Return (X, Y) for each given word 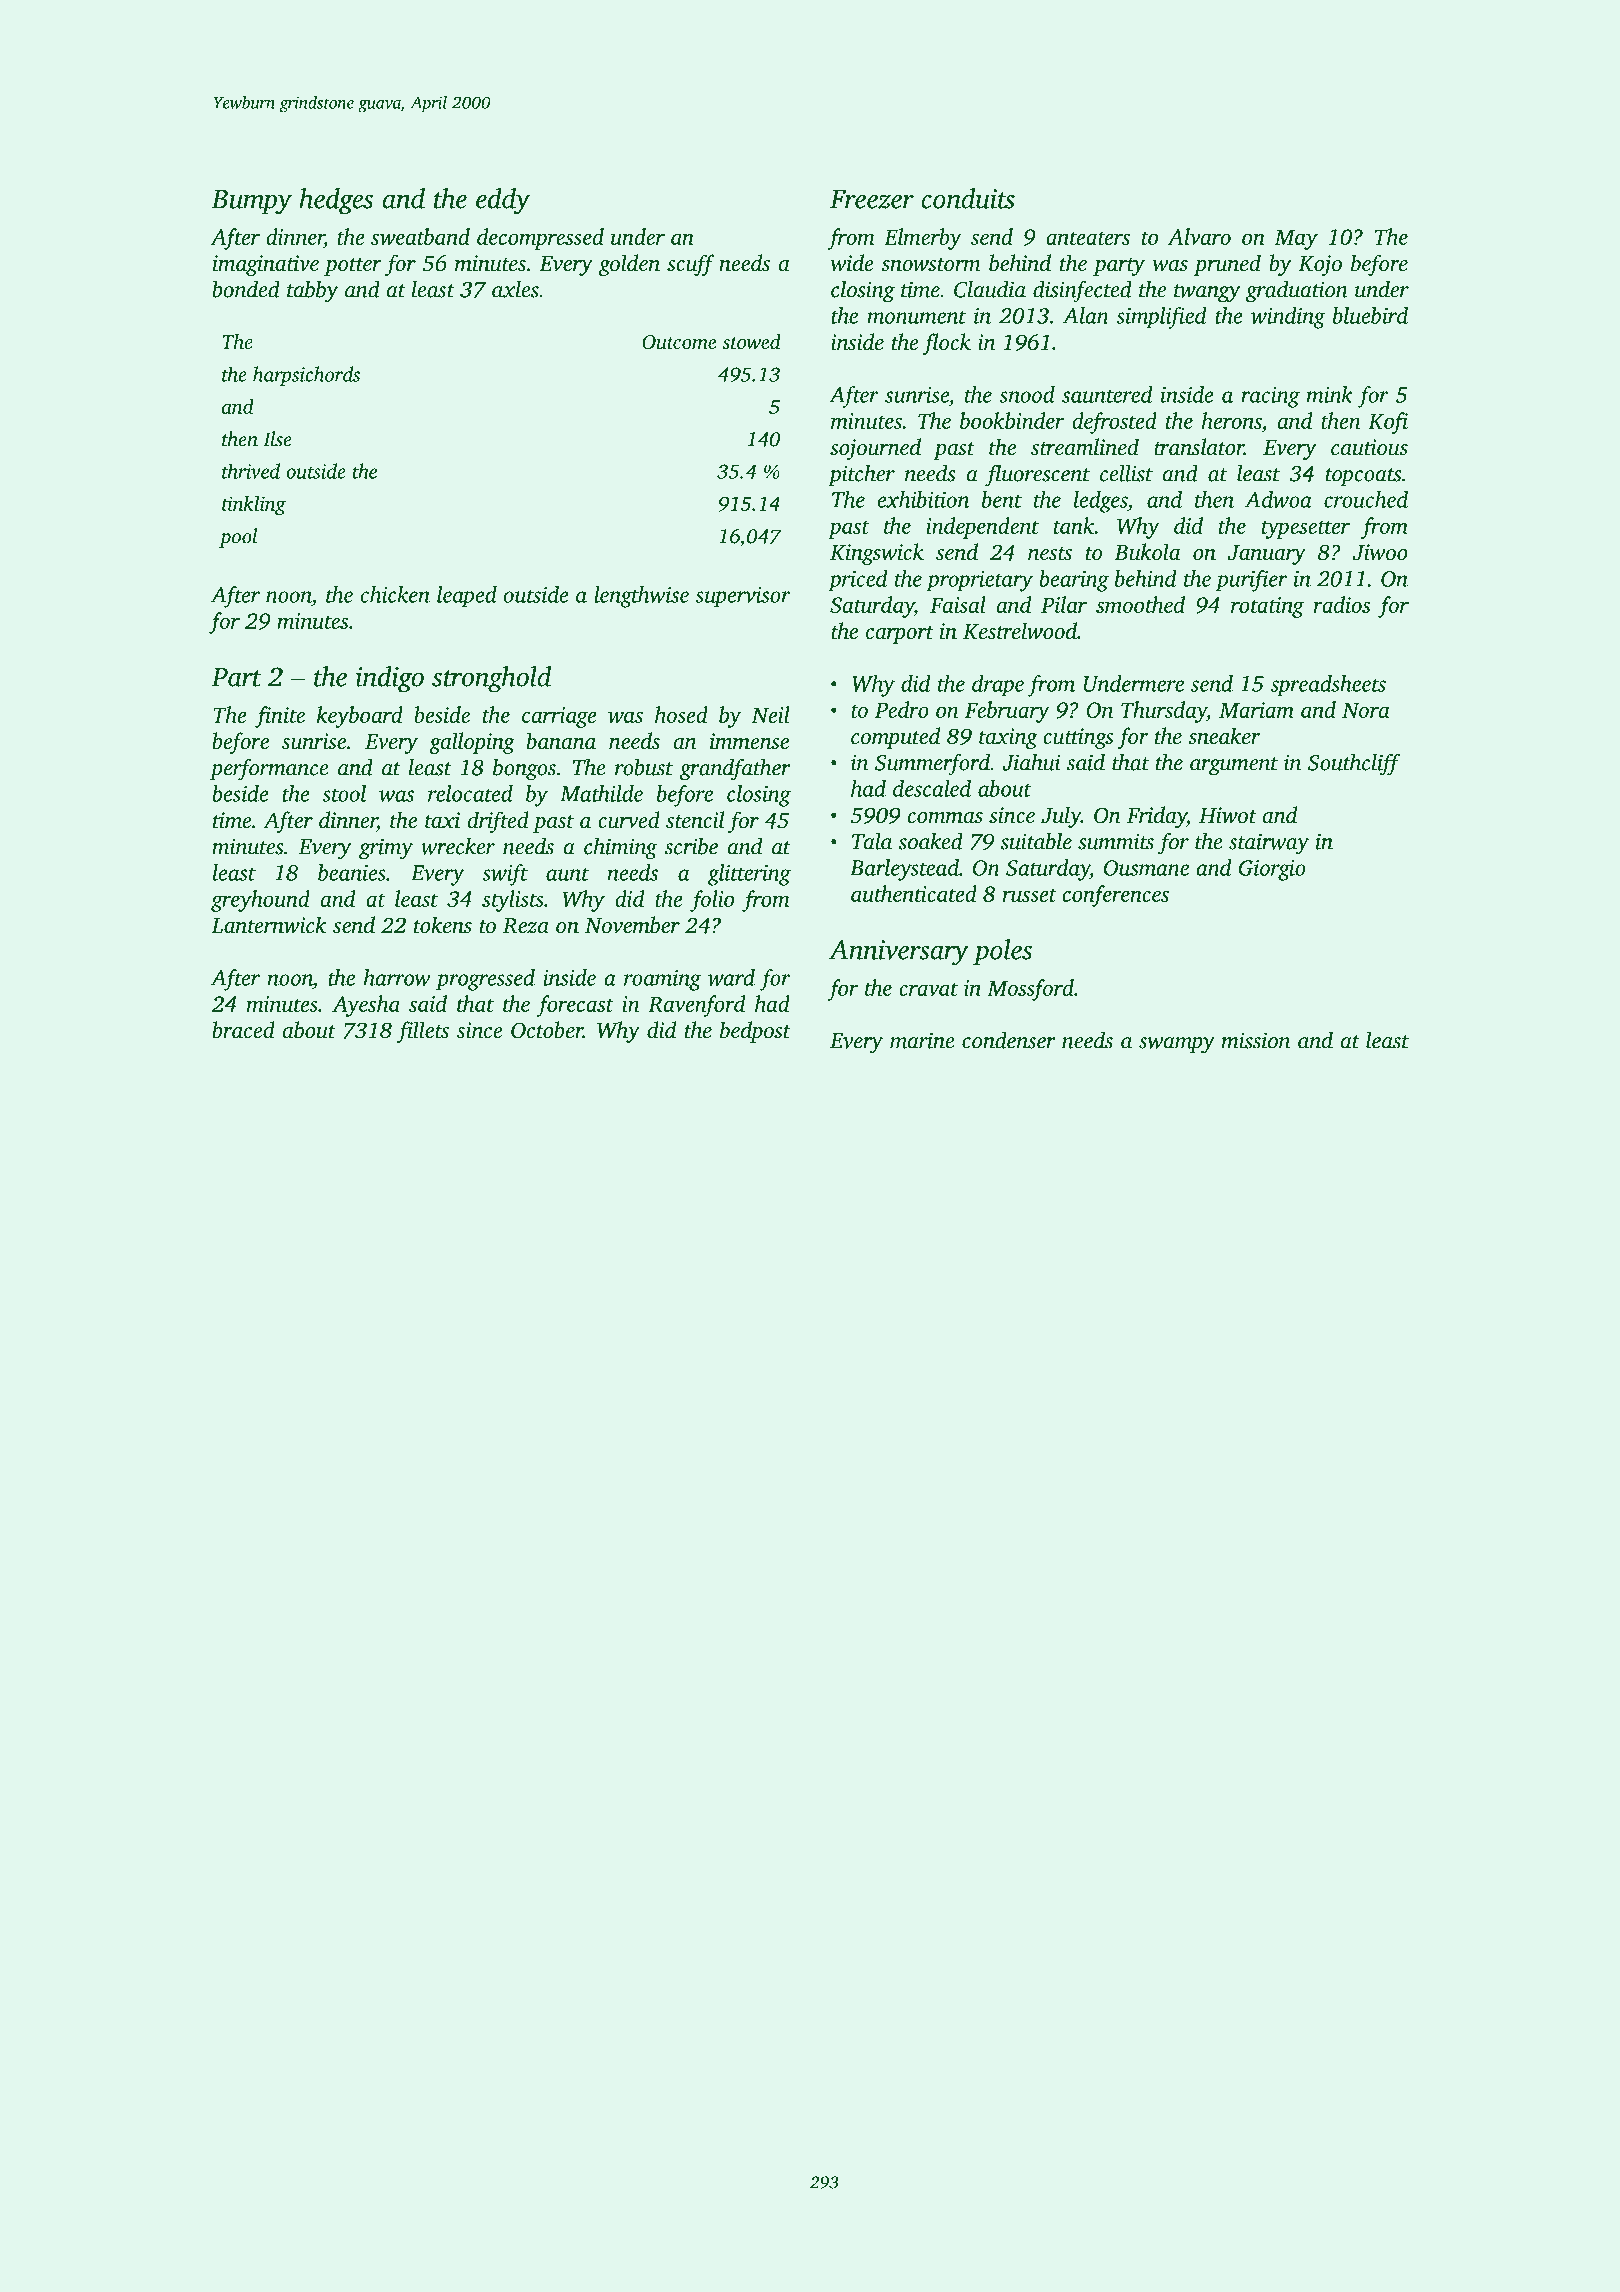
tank (1074, 525)
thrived (251, 471)
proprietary (979, 581)
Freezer (872, 199)
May (1296, 239)
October (547, 1030)
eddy (503, 201)
